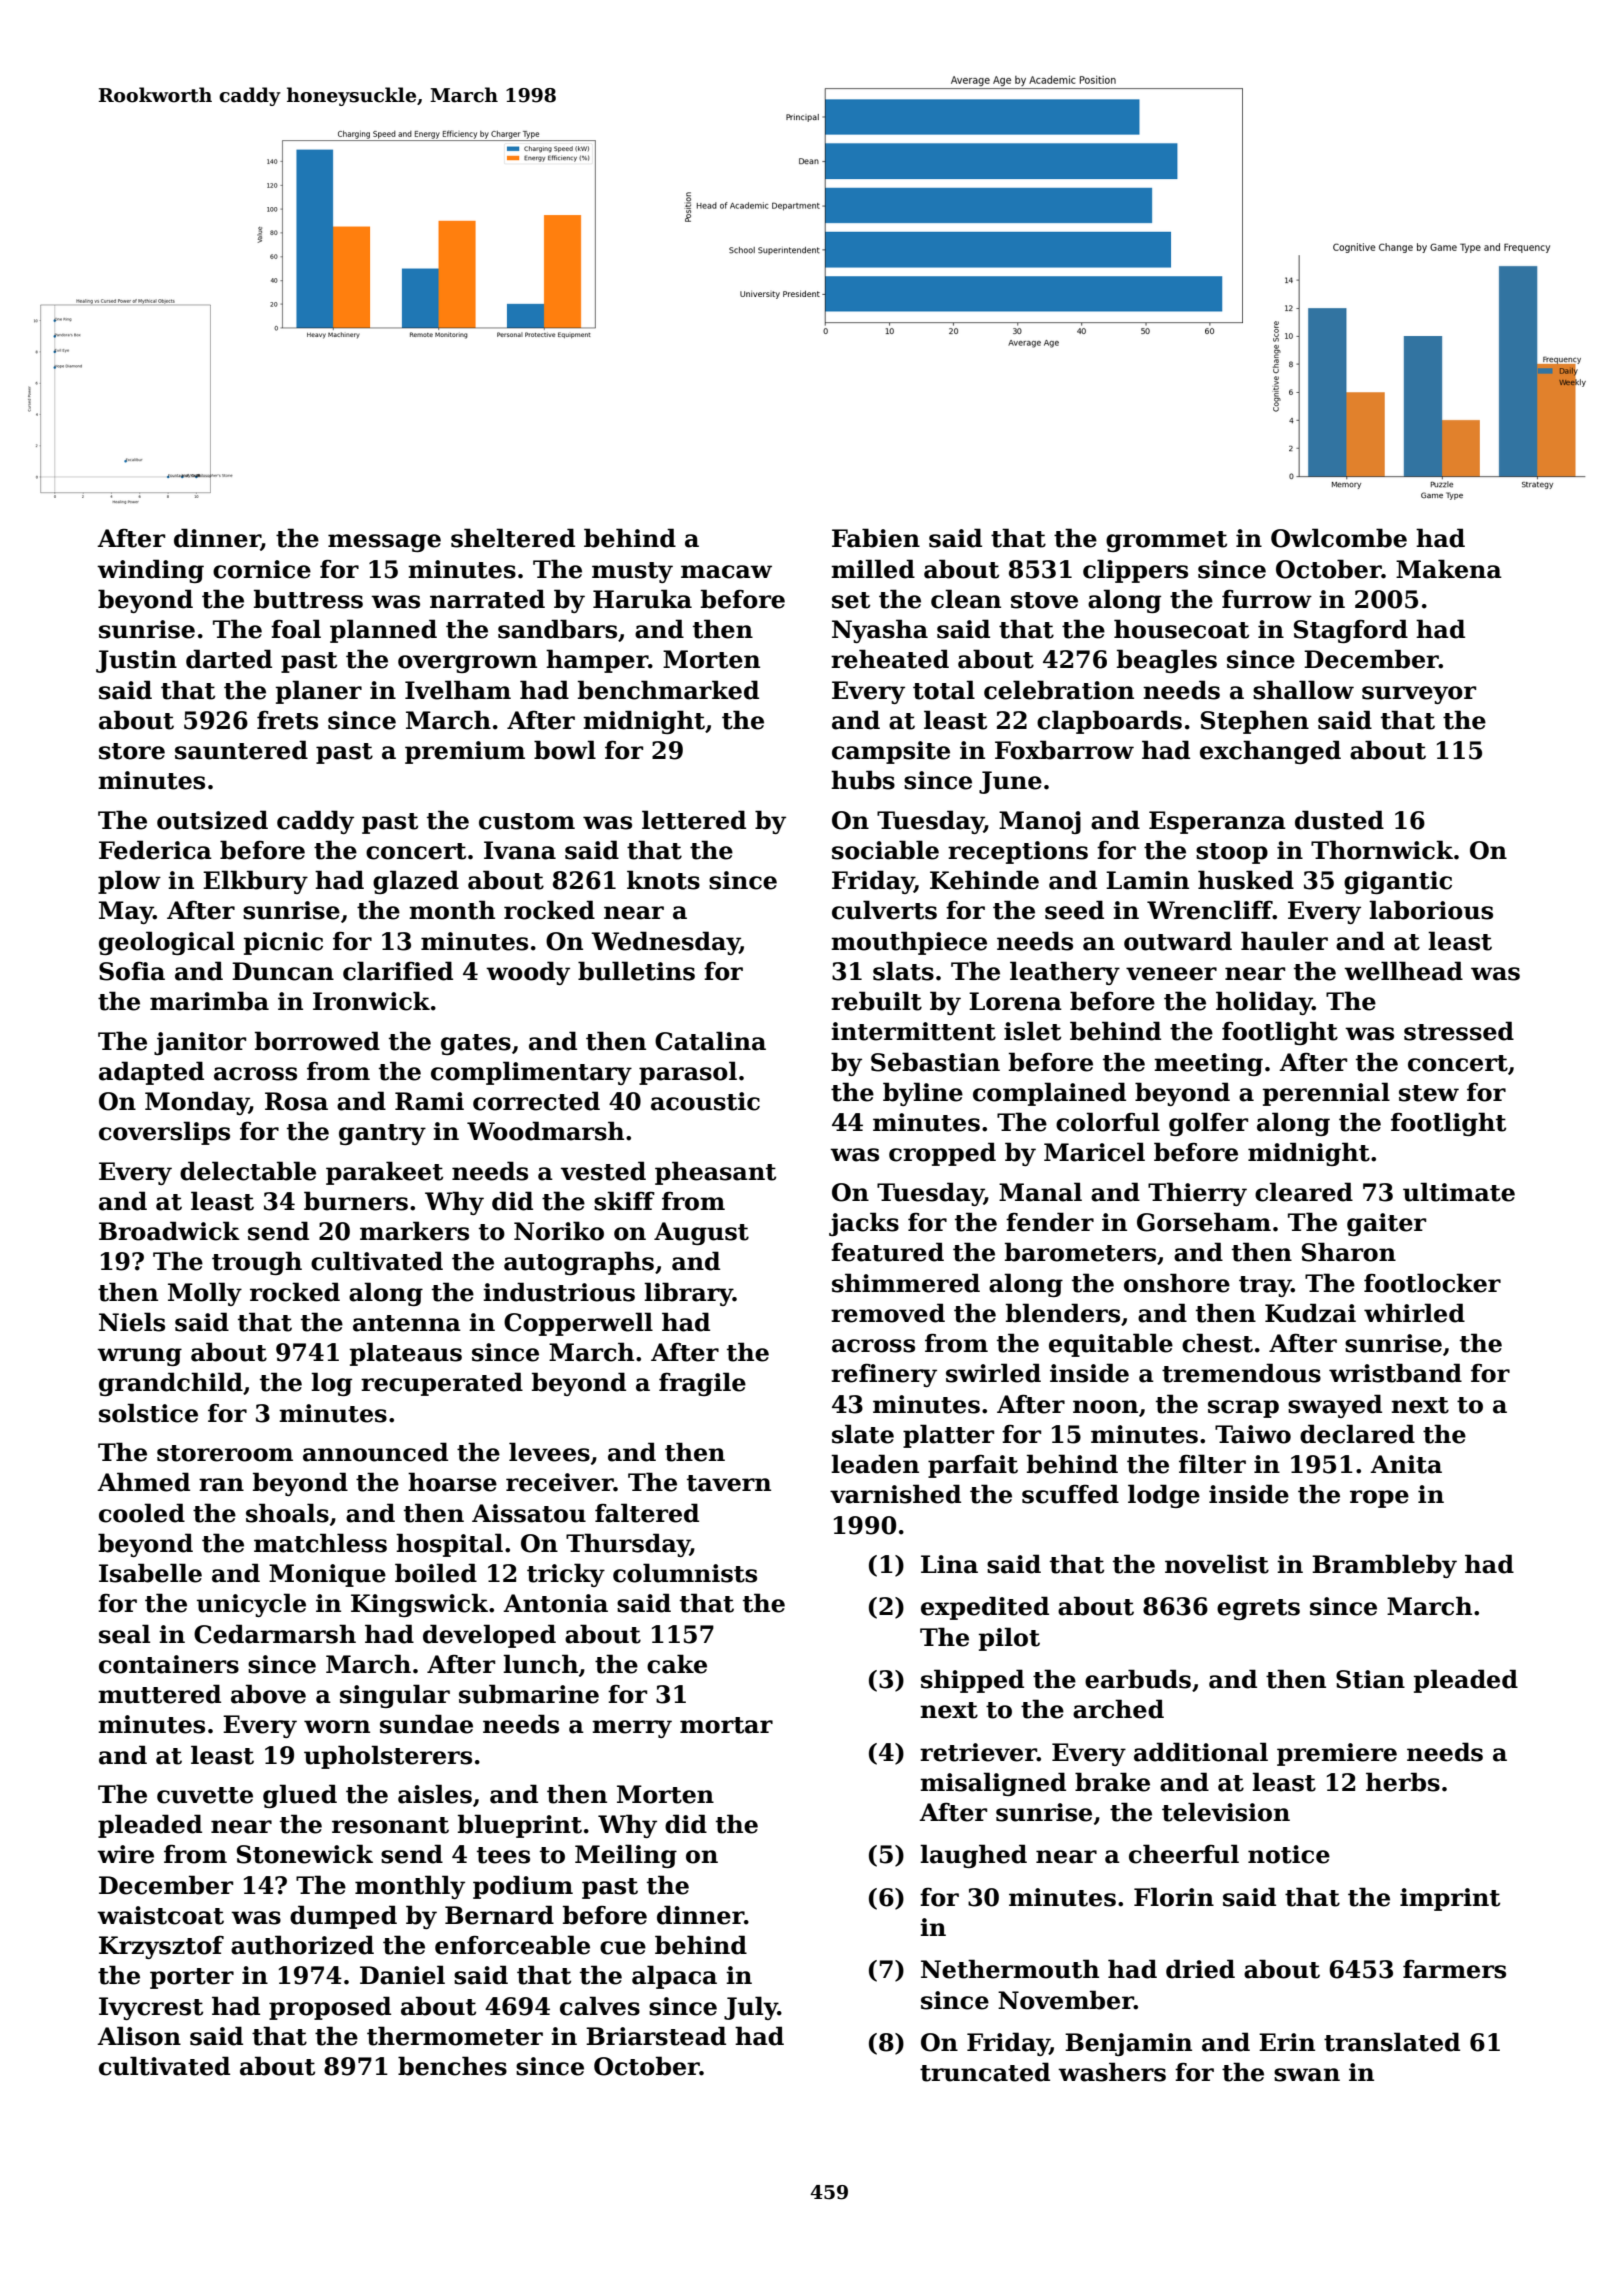  What do you see at coordinates (632, 1729) in the screenshot?
I see `merry` at bounding box center [632, 1729].
